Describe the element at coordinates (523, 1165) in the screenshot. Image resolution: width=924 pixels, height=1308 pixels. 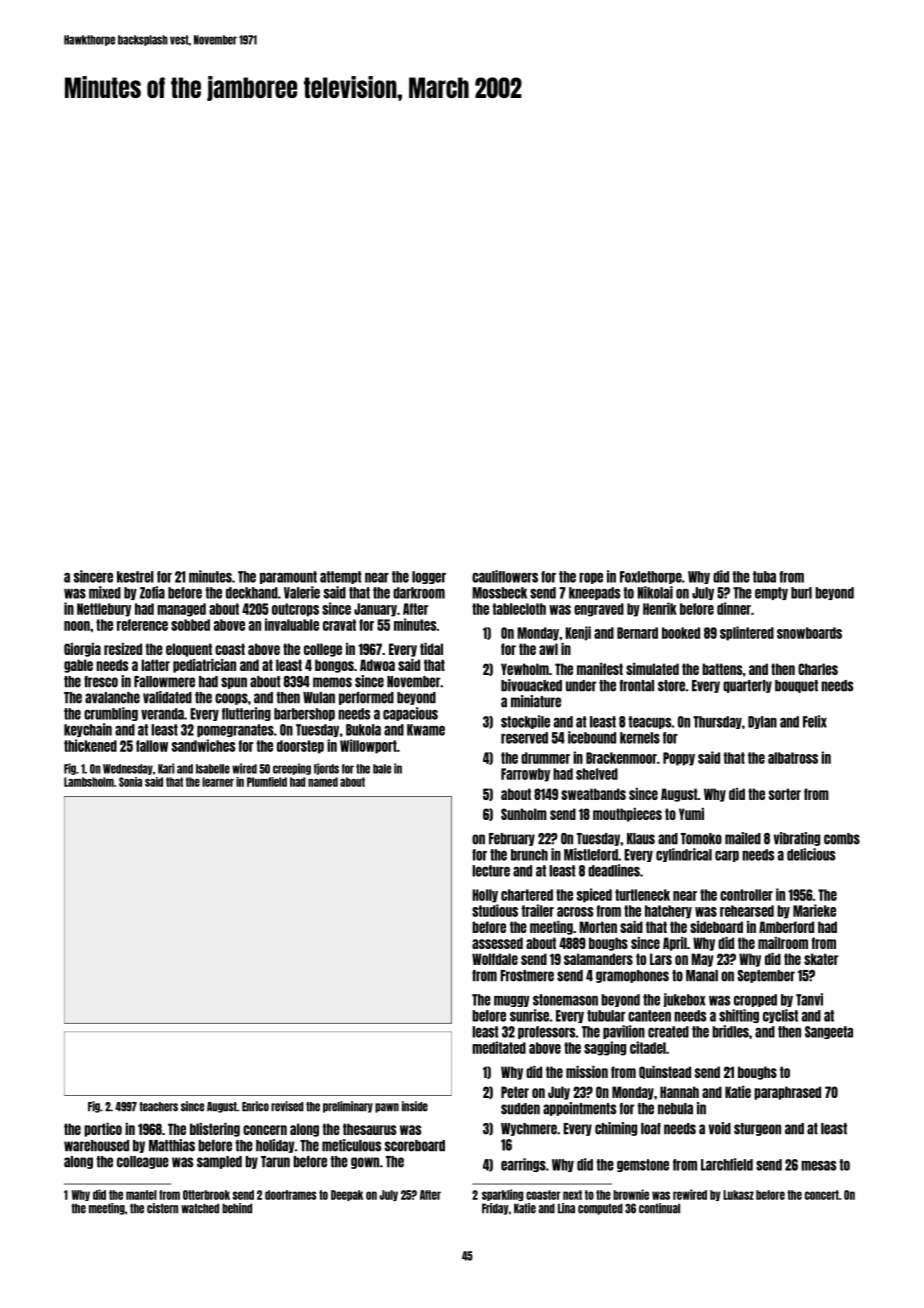
I see `earrings` at that location.
